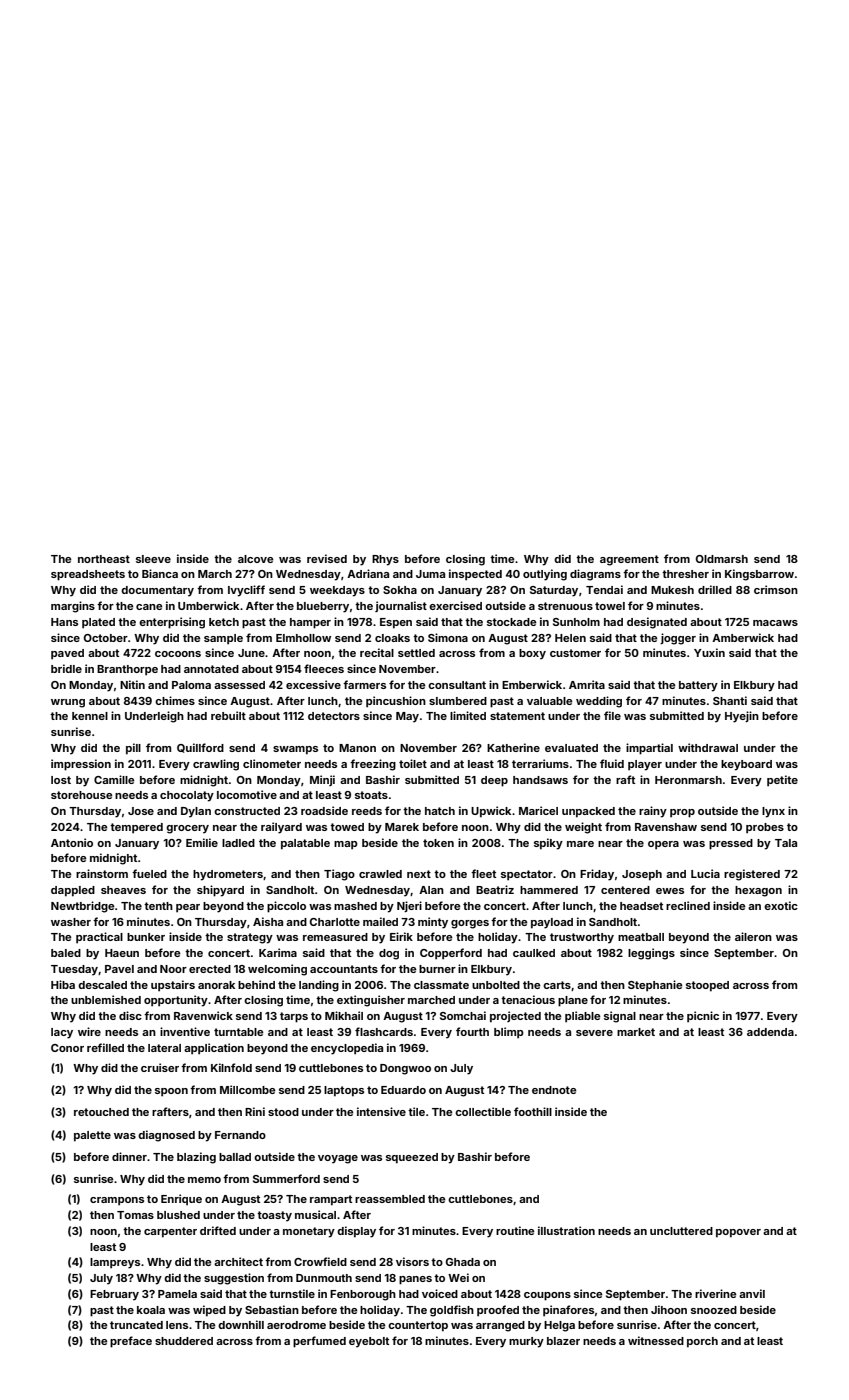  Describe the element at coordinates (385, 560) in the document. I see `Rhys` at that location.
